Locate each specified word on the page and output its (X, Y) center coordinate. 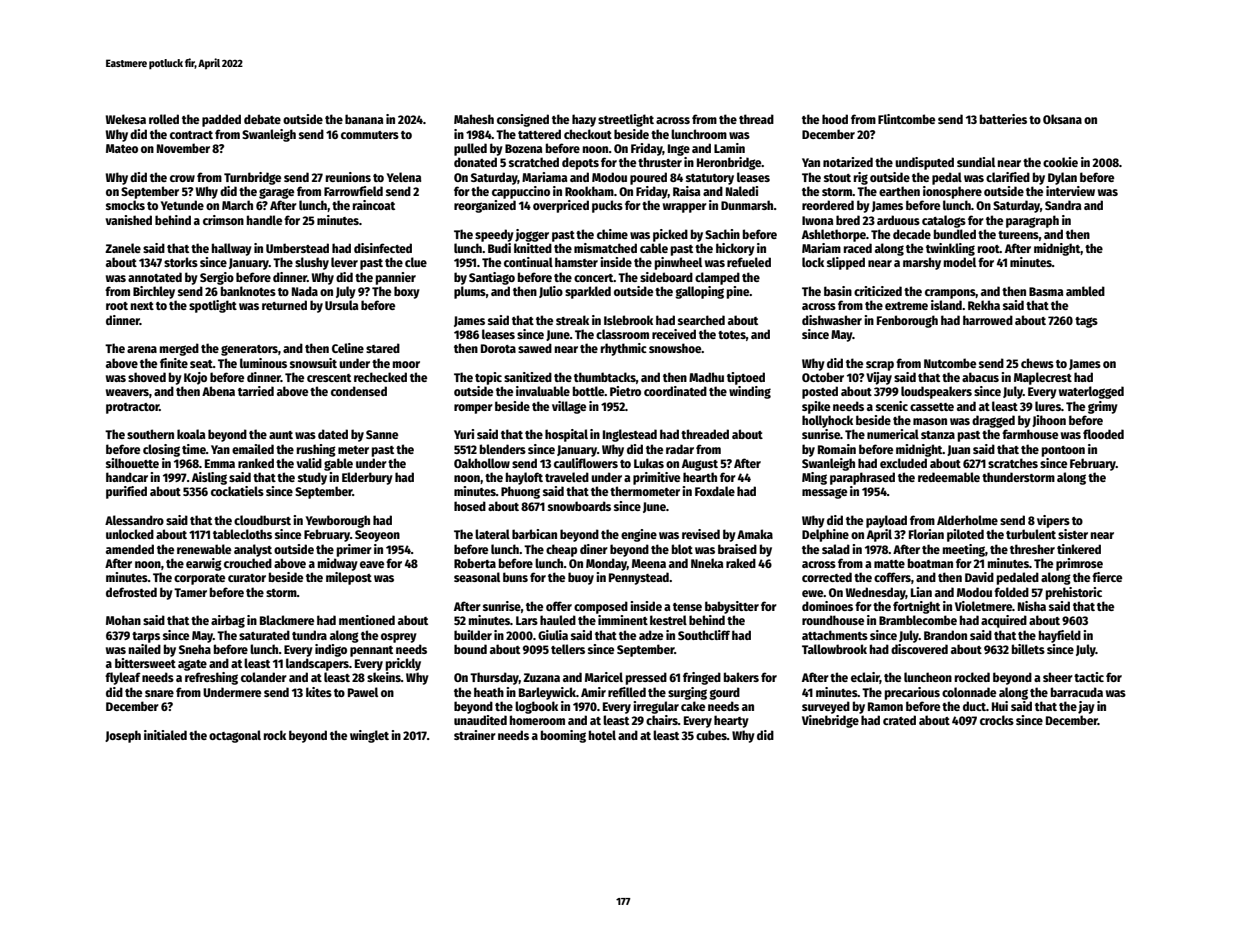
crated (899, 720)
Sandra (1063, 205)
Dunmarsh (747, 205)
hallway (232, 249)
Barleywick (547, 693)
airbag (228, 621)
